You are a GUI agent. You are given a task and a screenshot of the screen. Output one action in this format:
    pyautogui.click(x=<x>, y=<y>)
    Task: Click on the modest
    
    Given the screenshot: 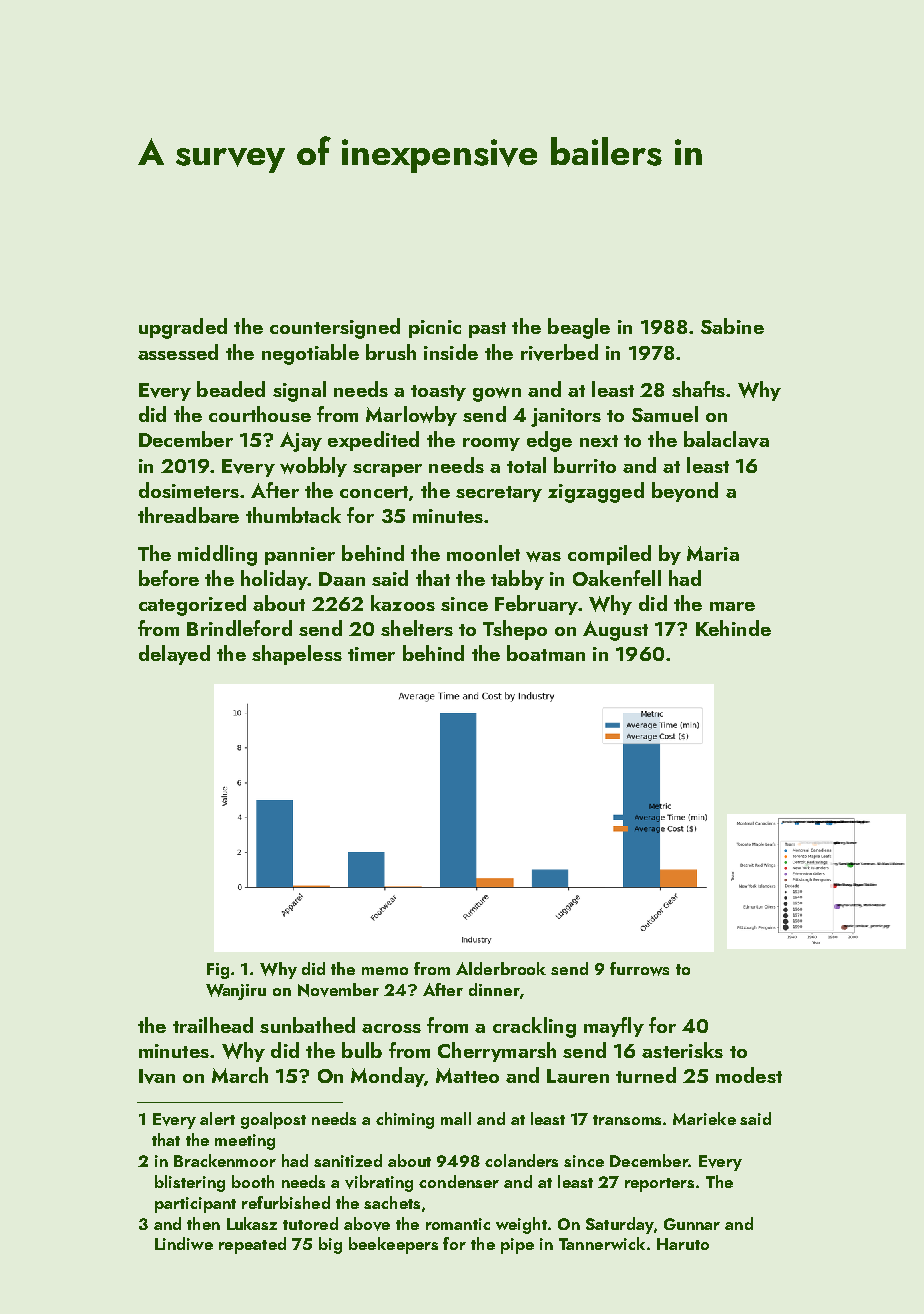 What is the action you would take?
    pyautogui.click(x=749, y=1075)
